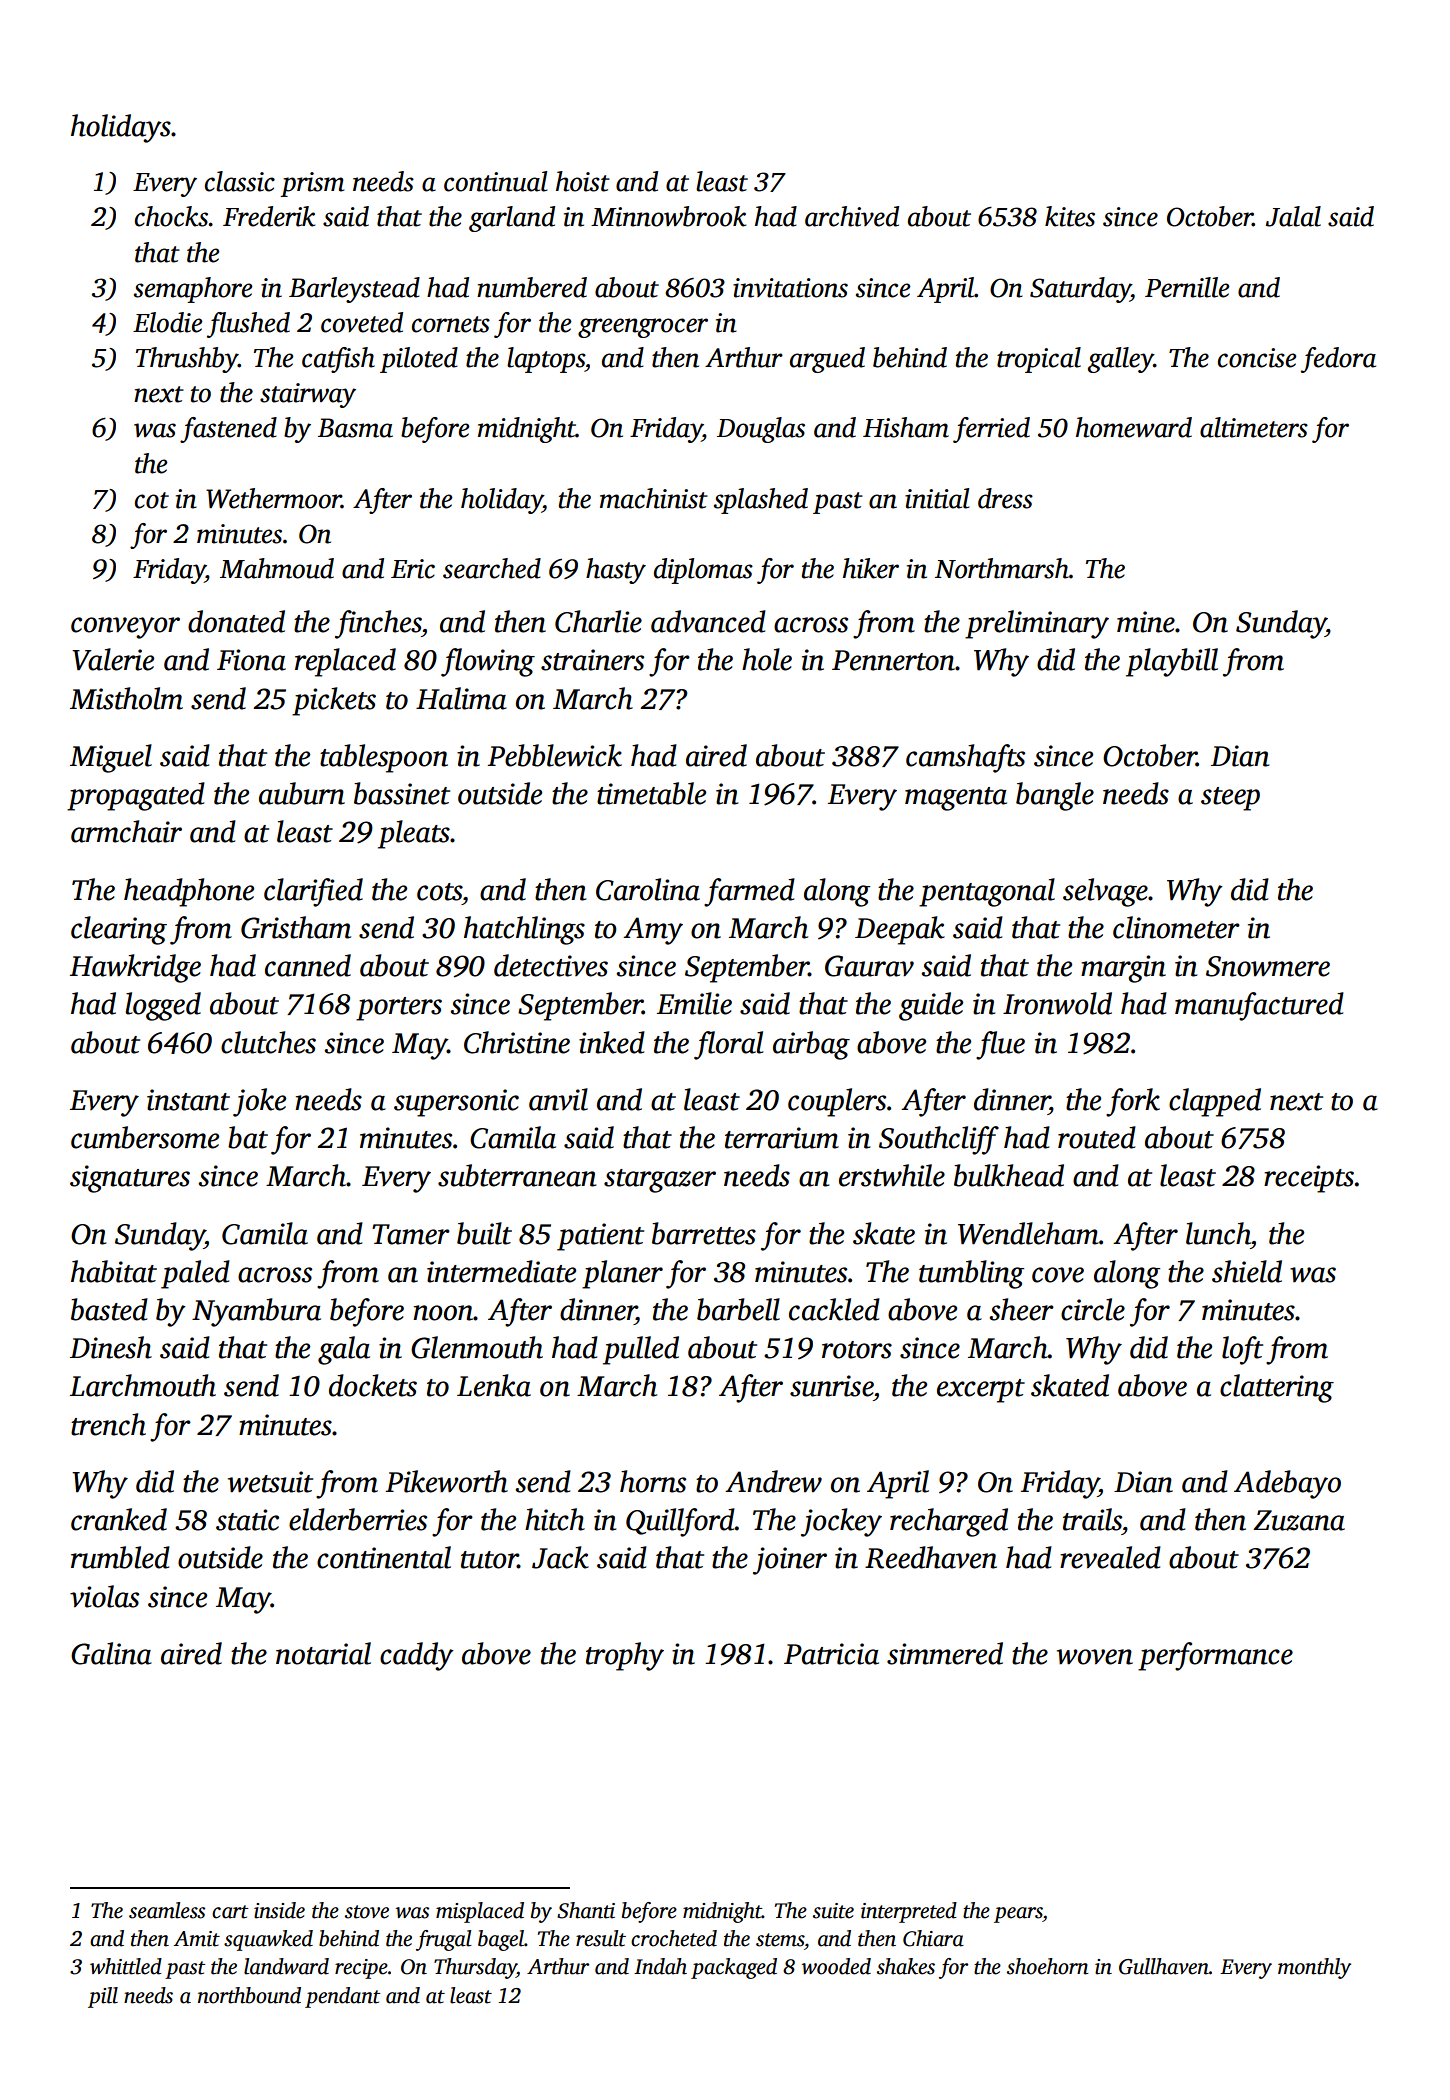  What do you see at coordinates (1105, 892) in the image?
I see `selvage` at bounding box center [1105, 892].
